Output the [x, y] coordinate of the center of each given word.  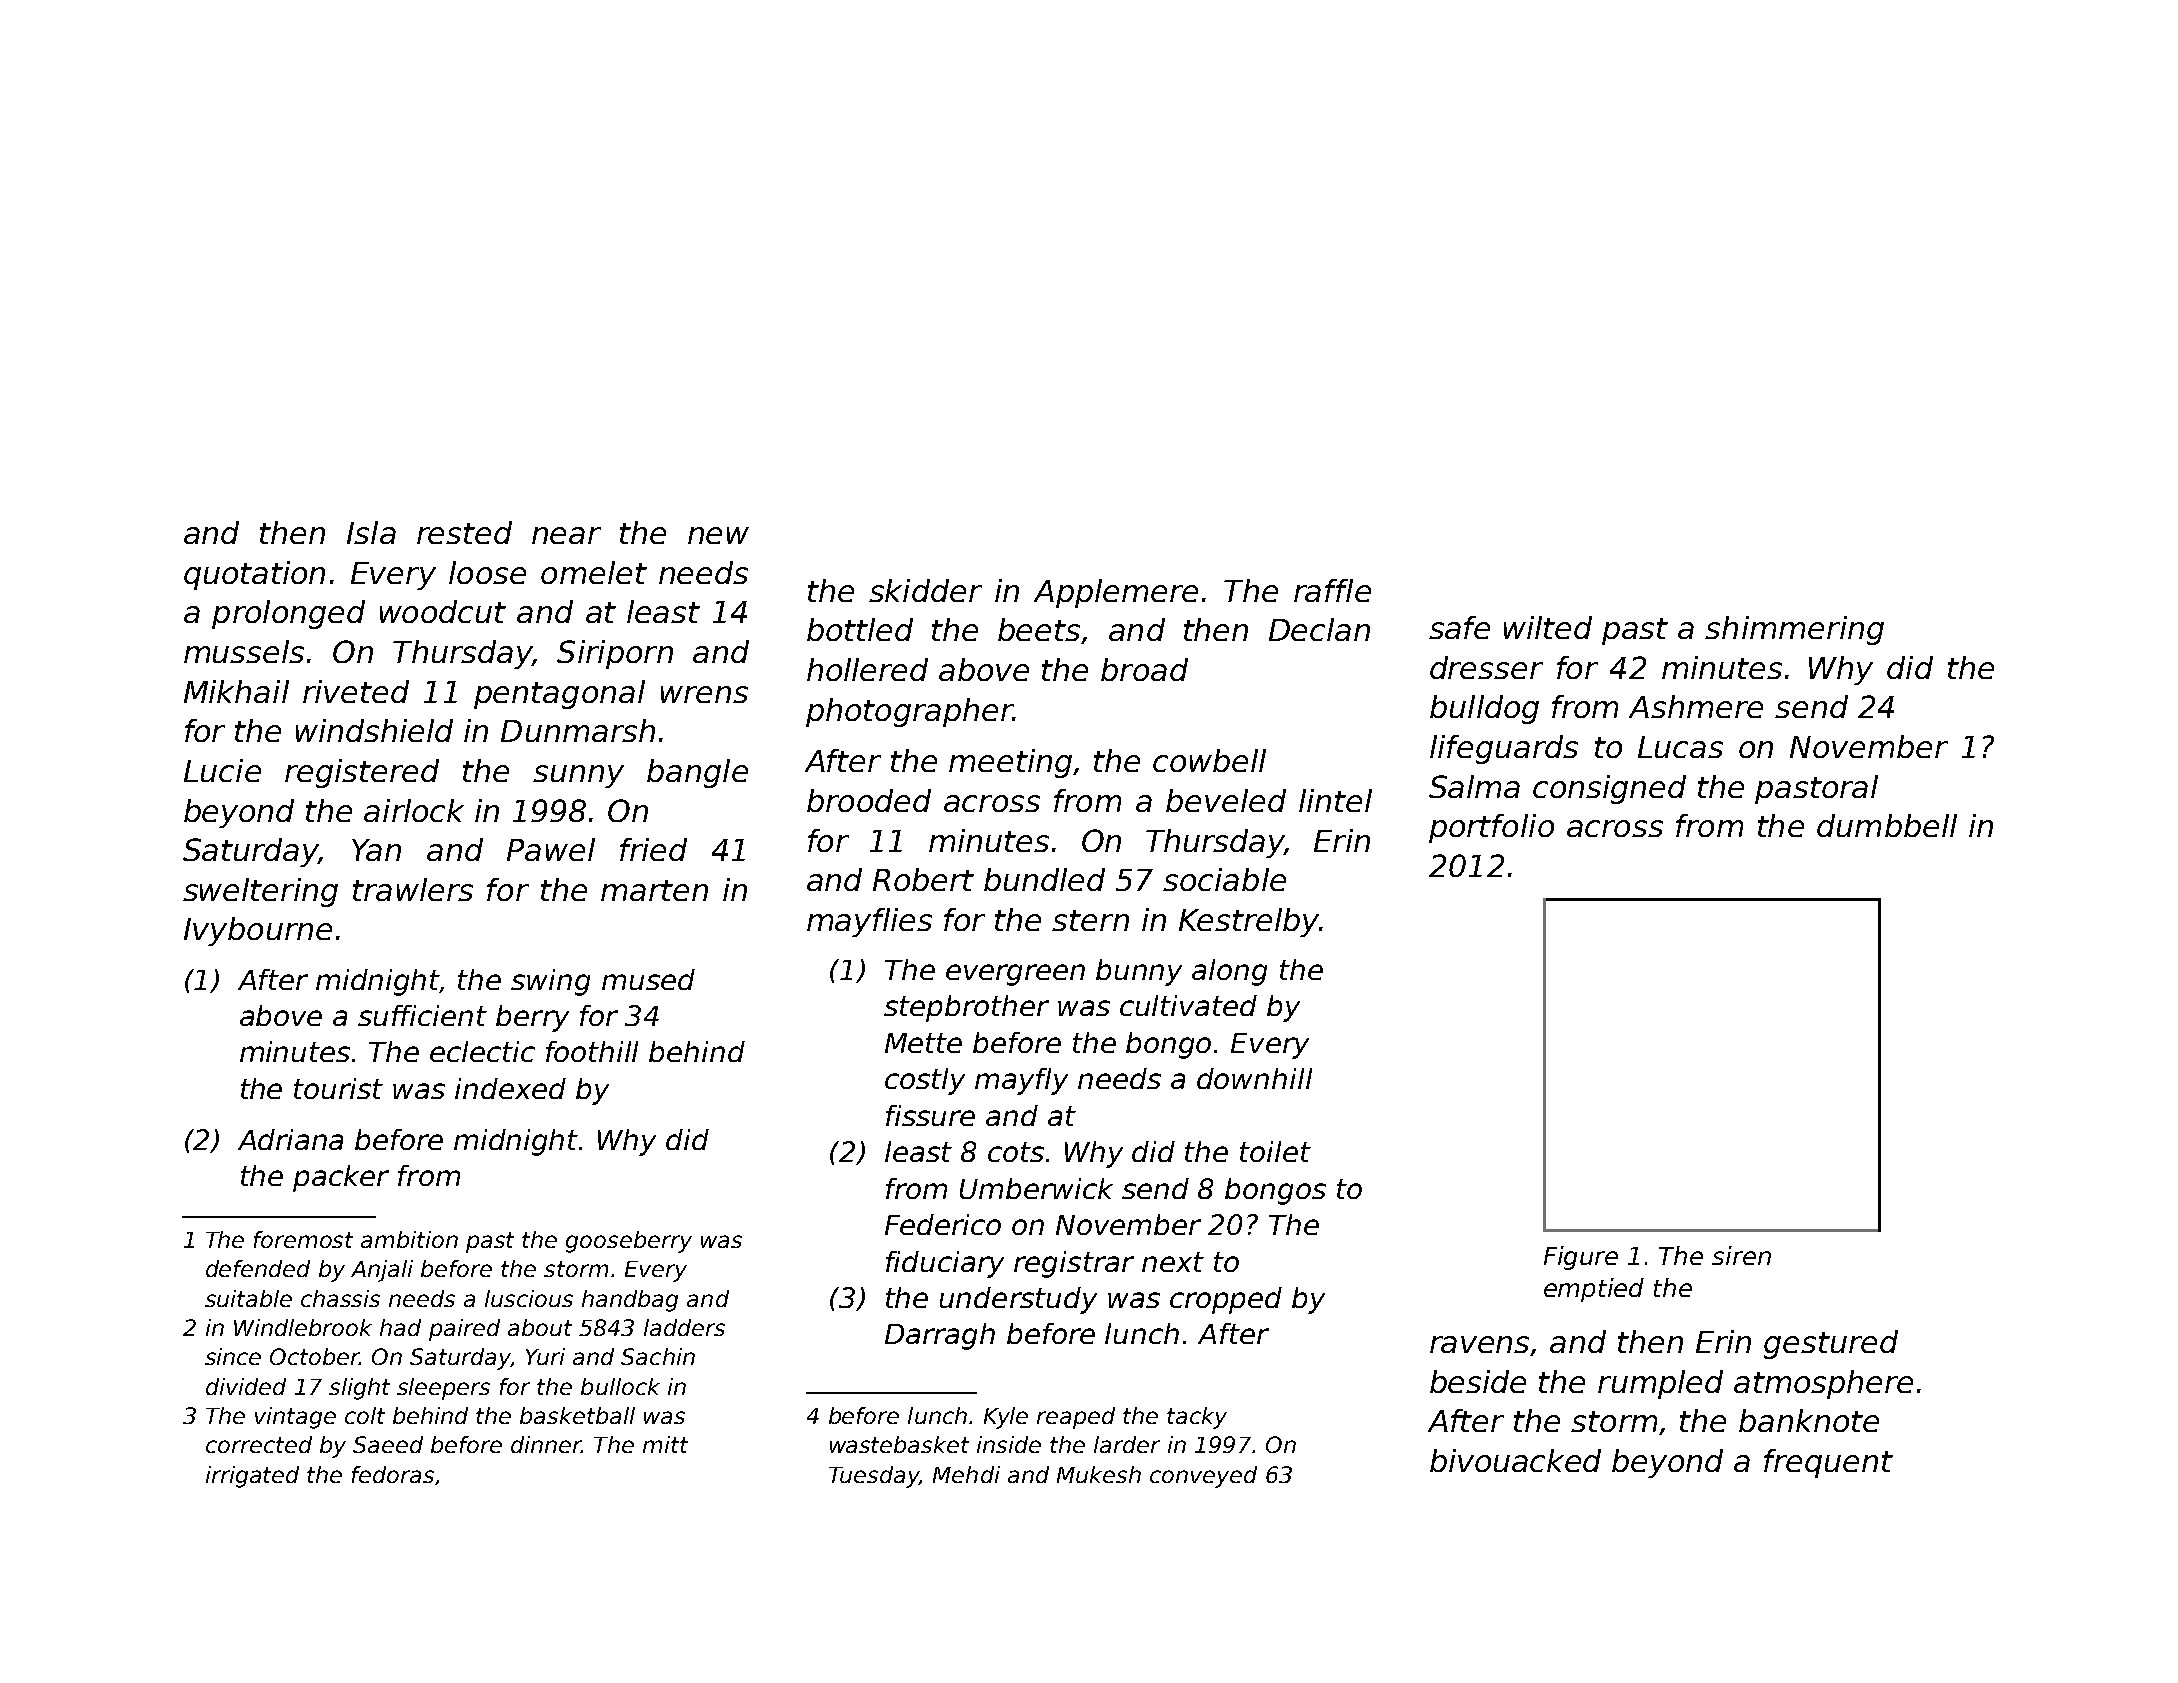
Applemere [1116, 593]
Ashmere [1696, 706]
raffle [1332, 590]
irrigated [252, 1477]
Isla [371, 532]
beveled [1226, 800]
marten [654, 890]
